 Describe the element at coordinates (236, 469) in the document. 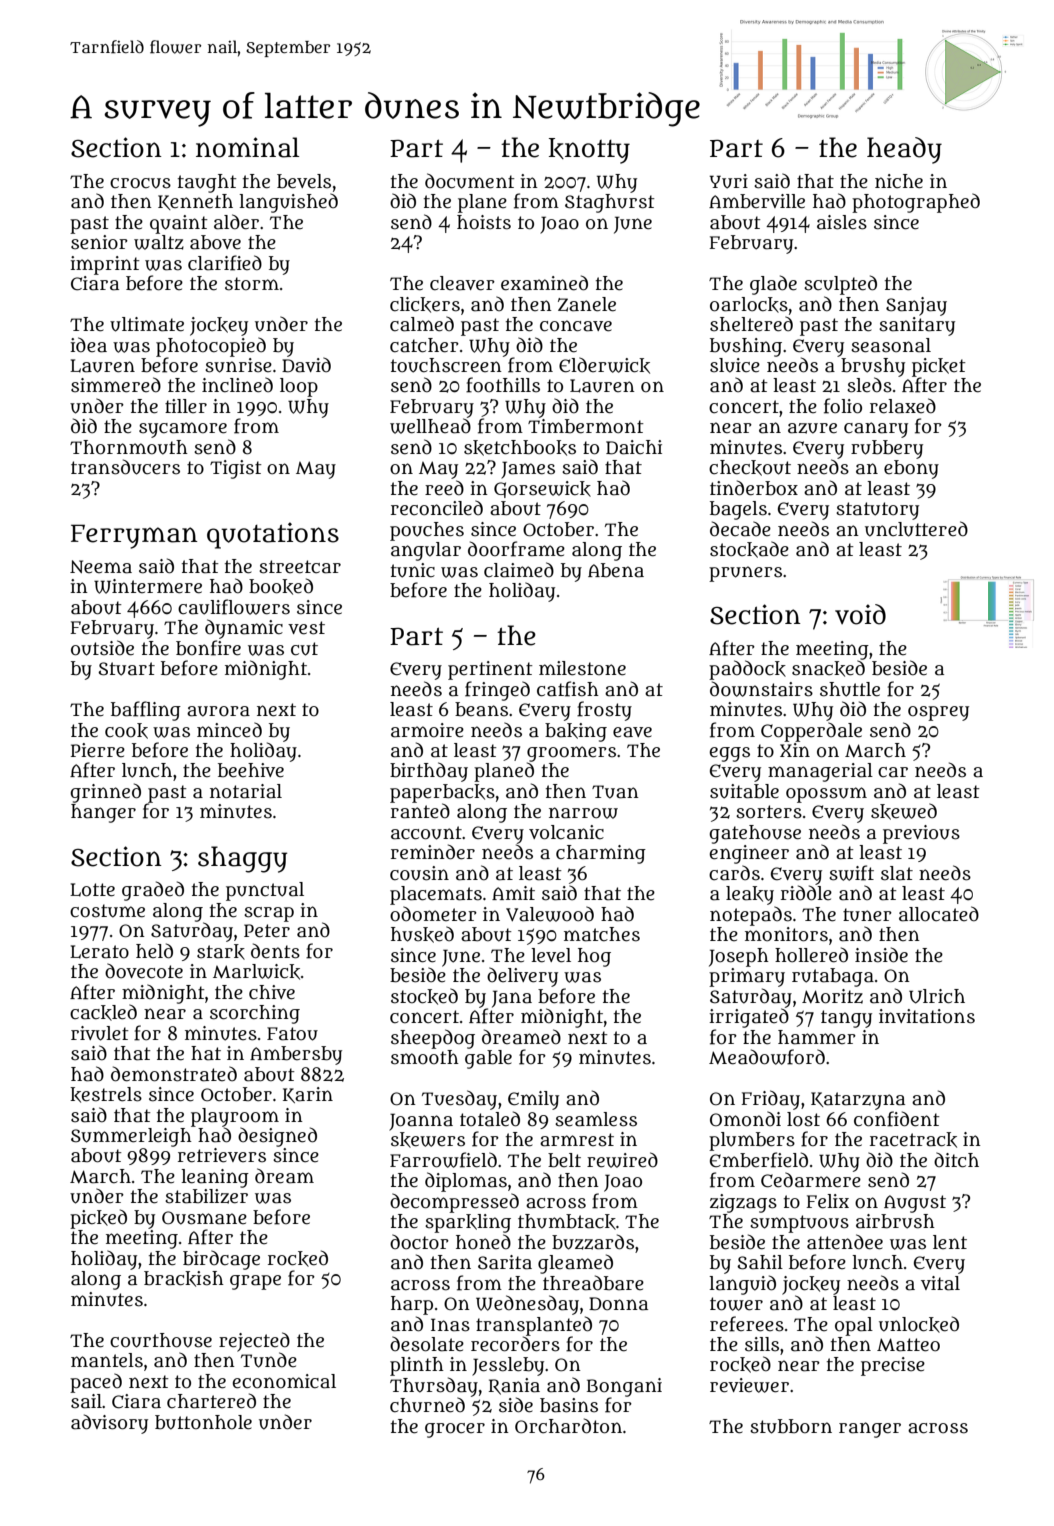

I see `Tigist` at that location.
